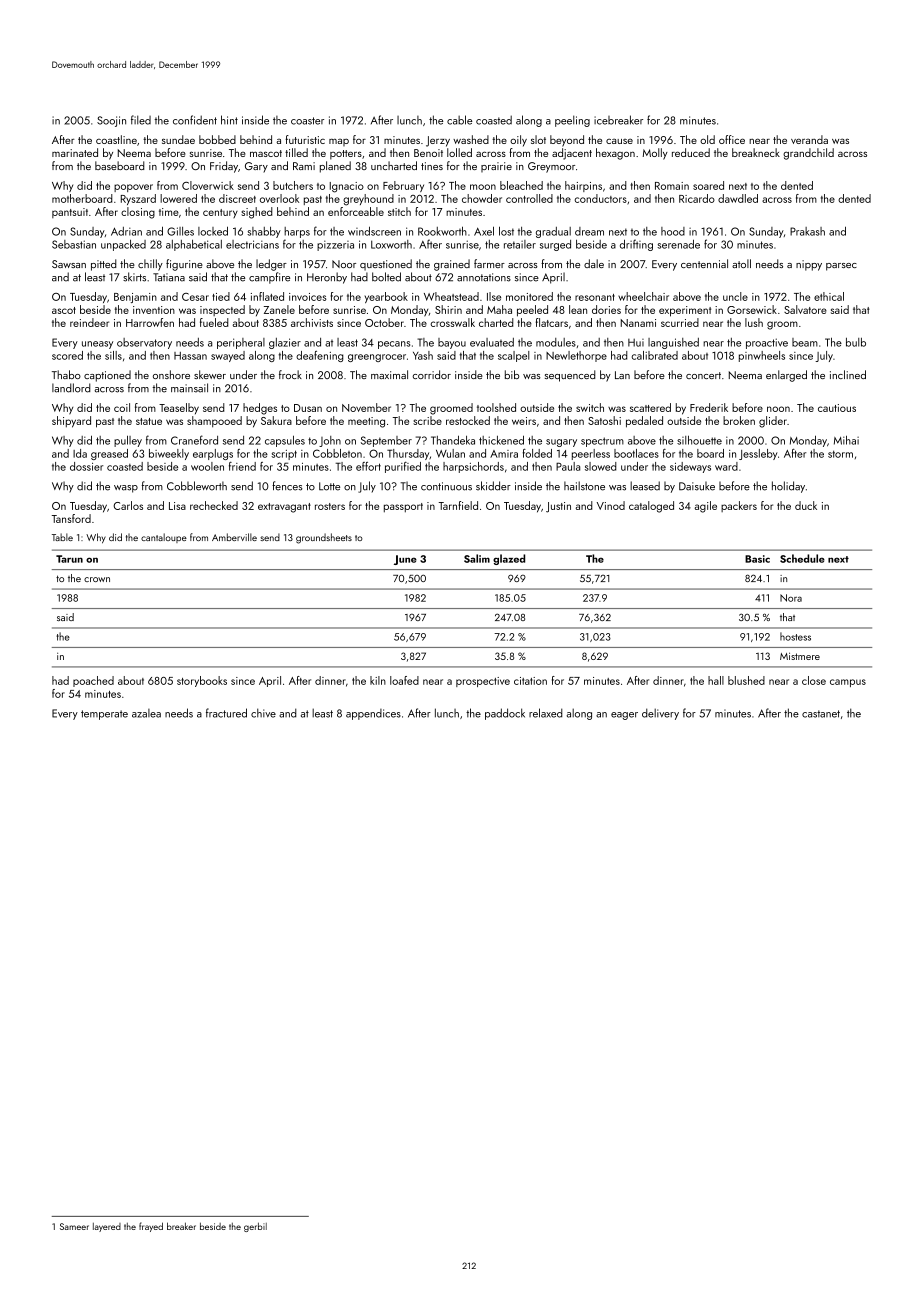 The width and height of the image is (924, 1308). What do you see at coordinates (151, 1227) in the image?
I see `frayed` at bounding box center [151, 1227].
